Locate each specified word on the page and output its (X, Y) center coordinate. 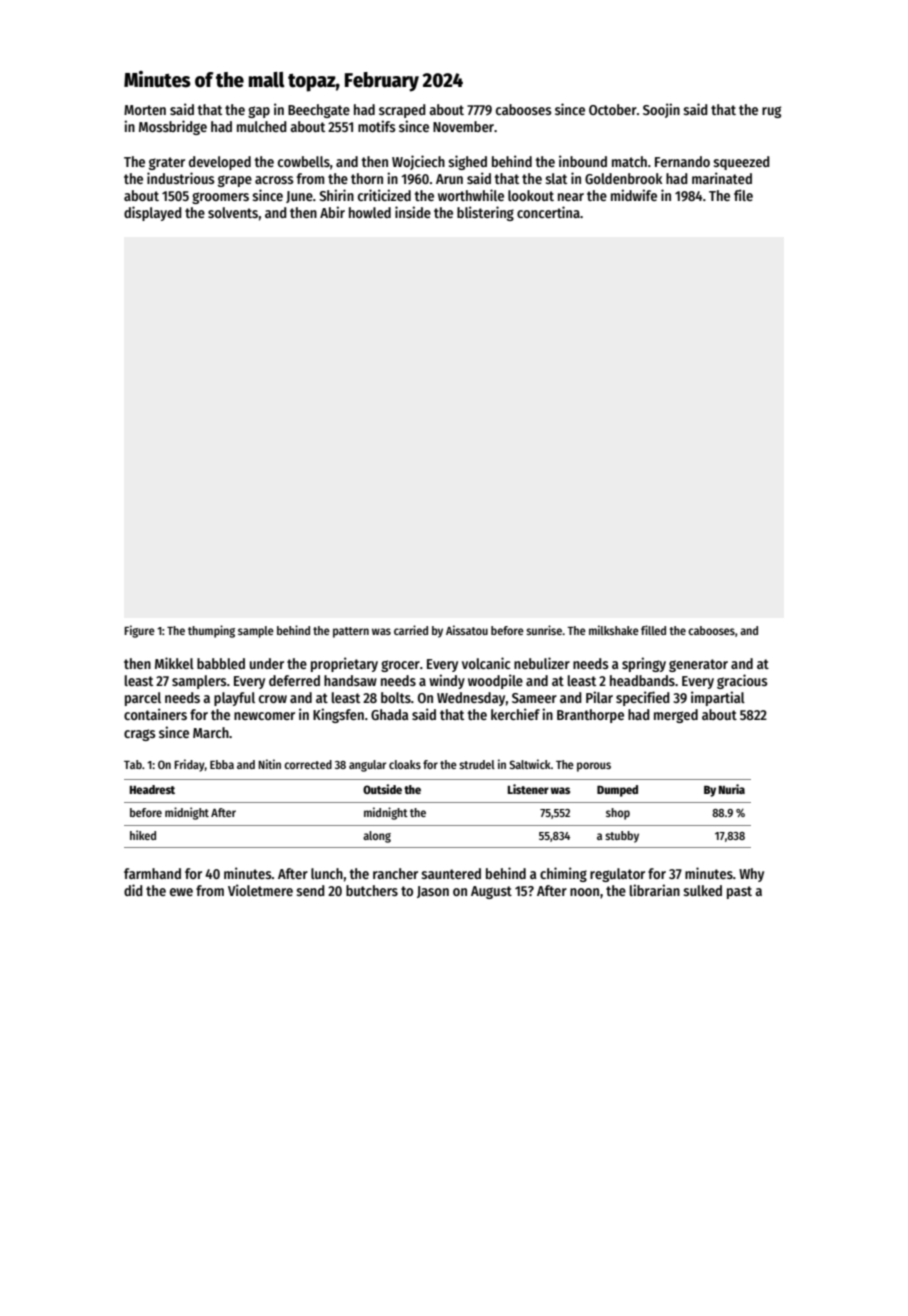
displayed (153, 213)
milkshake (614, 630)
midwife (634, 195)
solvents (233, 212)
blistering (485, 213)
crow (273, 699)
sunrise (544, 630)
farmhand (152, 873)
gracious (742, 681)
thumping (211, 631)
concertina (548, 212)
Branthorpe (590, 716)
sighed (467, 162)
